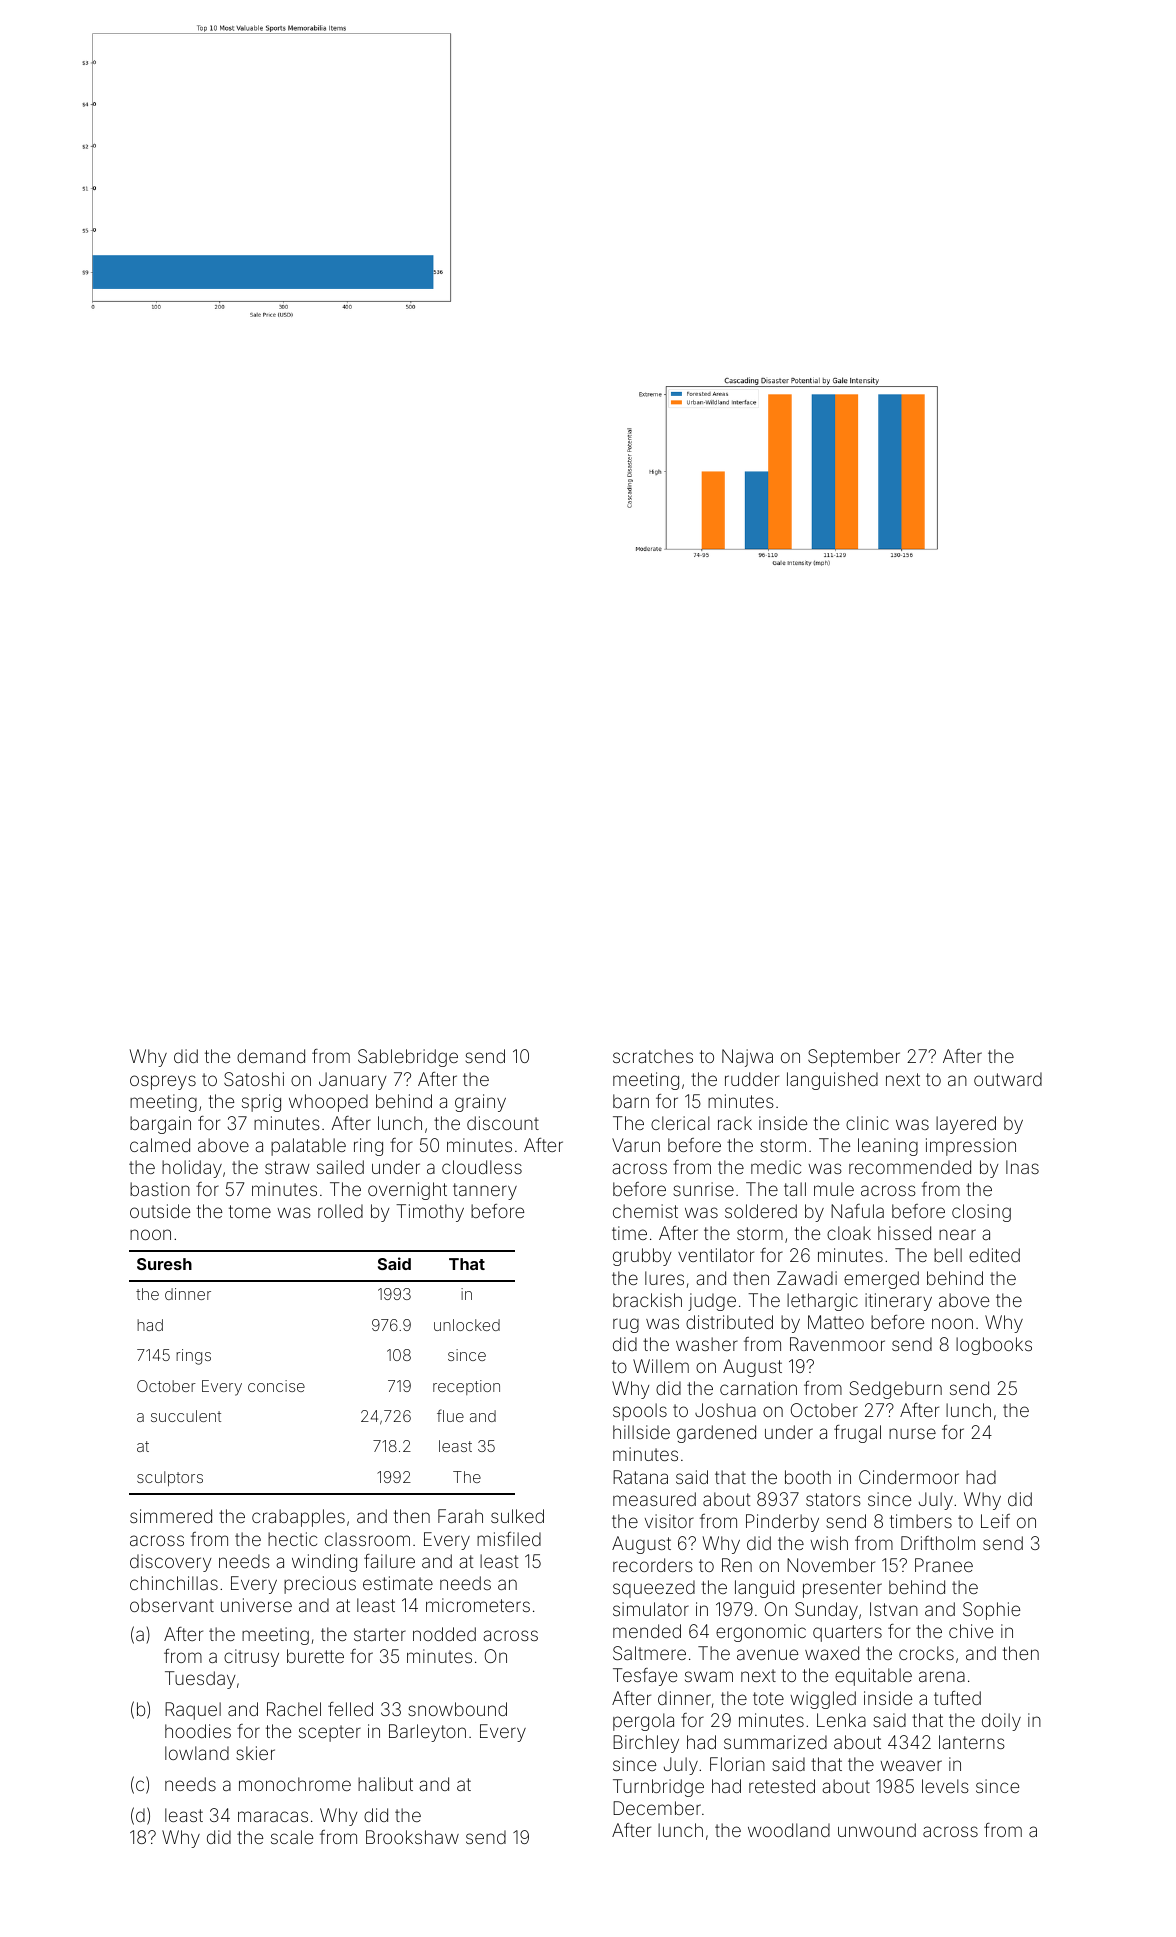  Describe the element at coordinates (172, 1605) in the image. I see `observant` at that location.
